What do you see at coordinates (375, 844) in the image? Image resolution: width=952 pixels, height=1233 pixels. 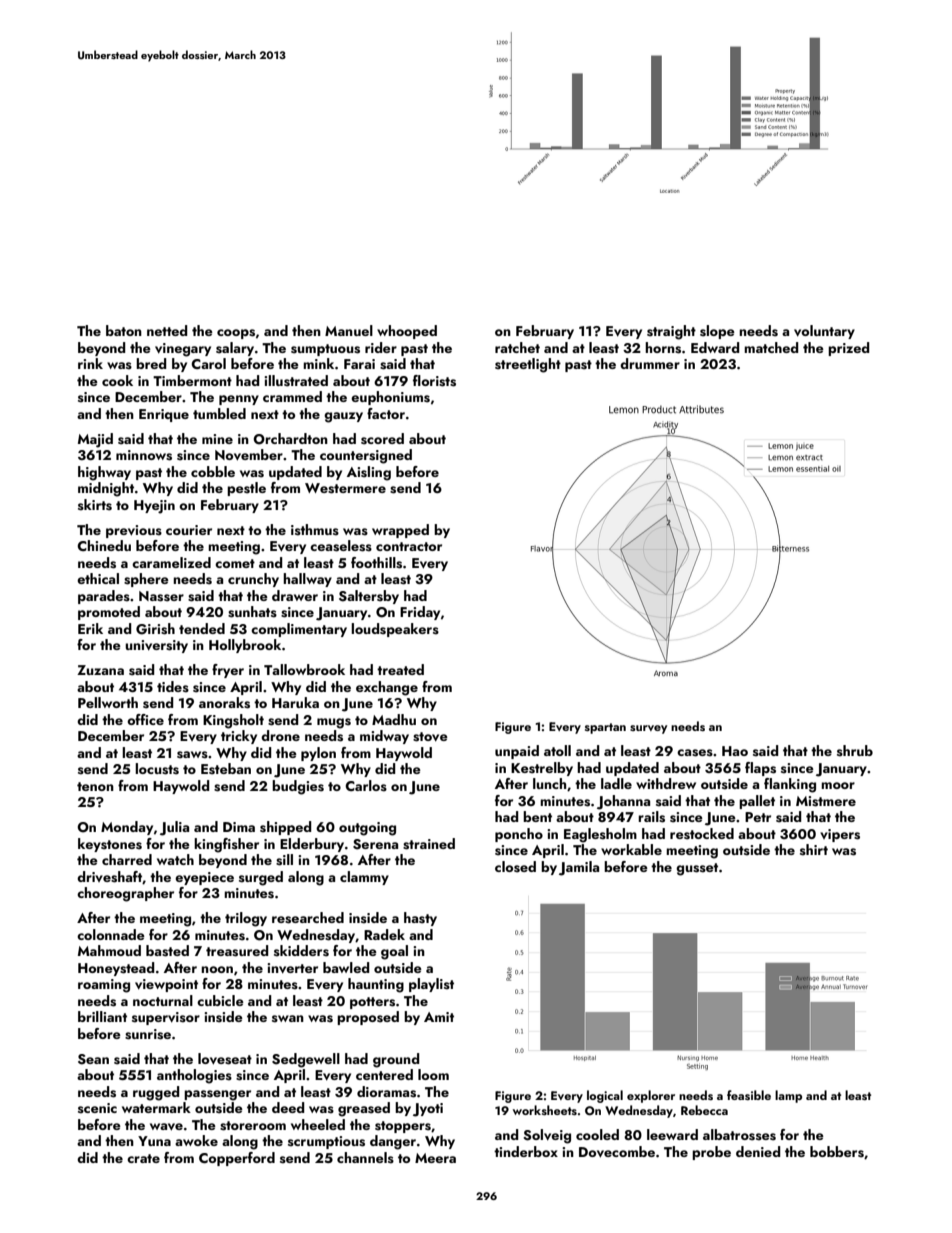 I see `Serena` at bounding box center [375, 844].
